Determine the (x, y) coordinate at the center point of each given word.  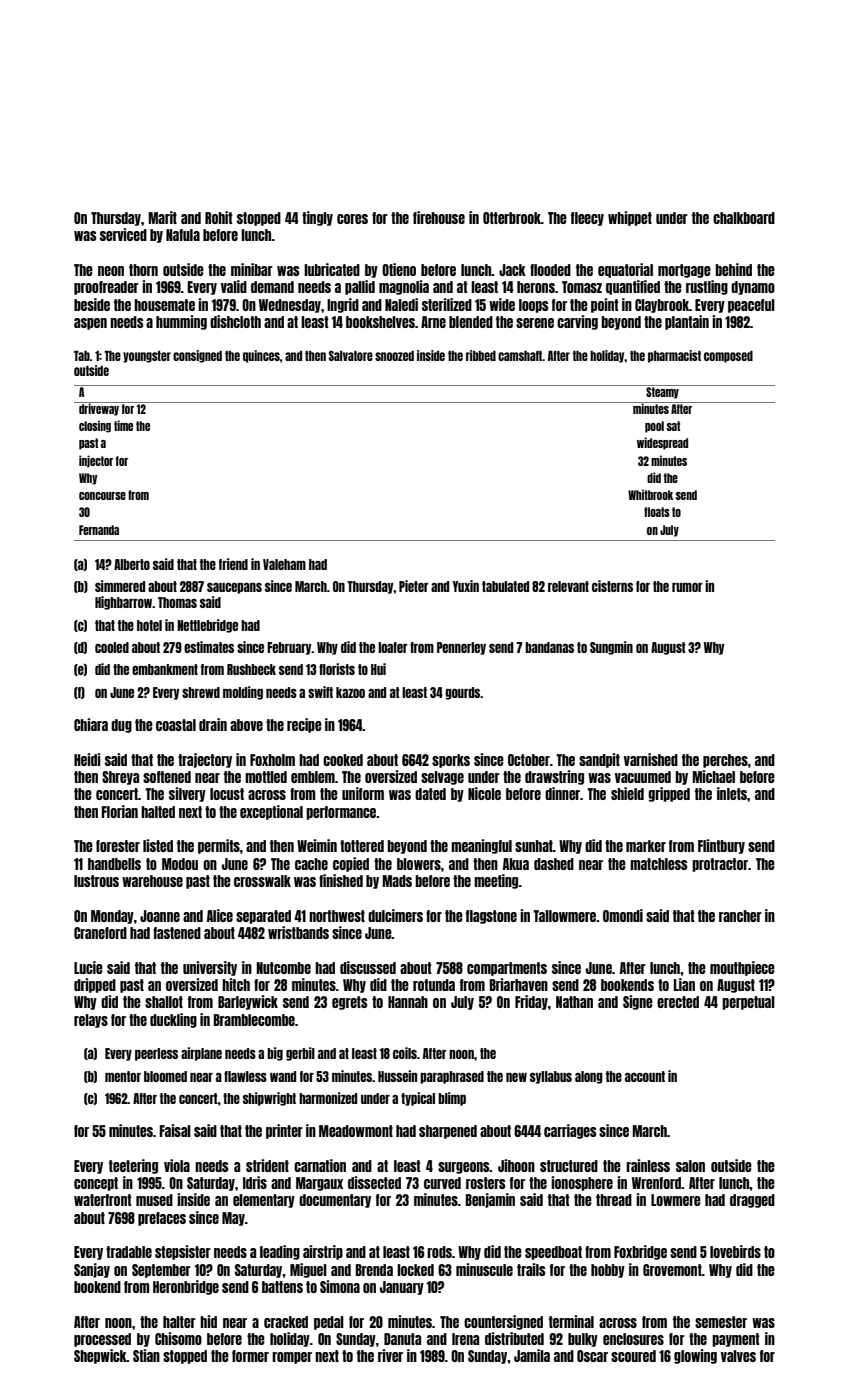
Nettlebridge (207, 626)
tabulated (505, 586)
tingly (317, 218)
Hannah (408, 1002)
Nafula (183, 235)
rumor (687, 587)
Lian (684, 984)
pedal (329, 1323)
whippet (630, 218)
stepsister (183, 1252)
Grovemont (672, 1270)
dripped (95, 985)
